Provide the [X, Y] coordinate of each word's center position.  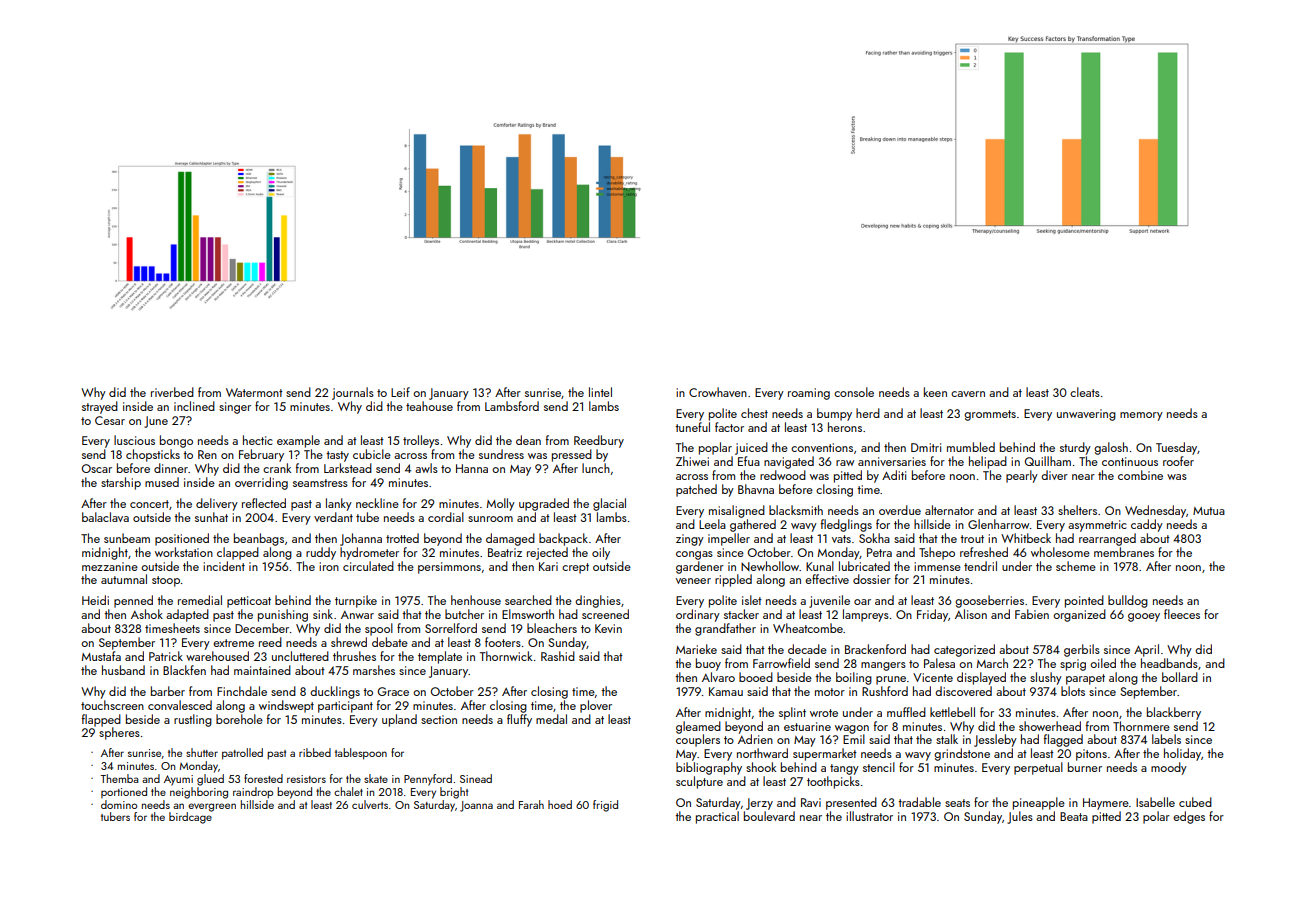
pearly [1022, 476]
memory [1141, 416]
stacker [741, 614]
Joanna [476, 806]
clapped [238, 553]
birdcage [190, 818]
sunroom [490, 519]
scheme [1076, 566]
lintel [600, 392]
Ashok [147, 614]
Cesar [110, 420]
